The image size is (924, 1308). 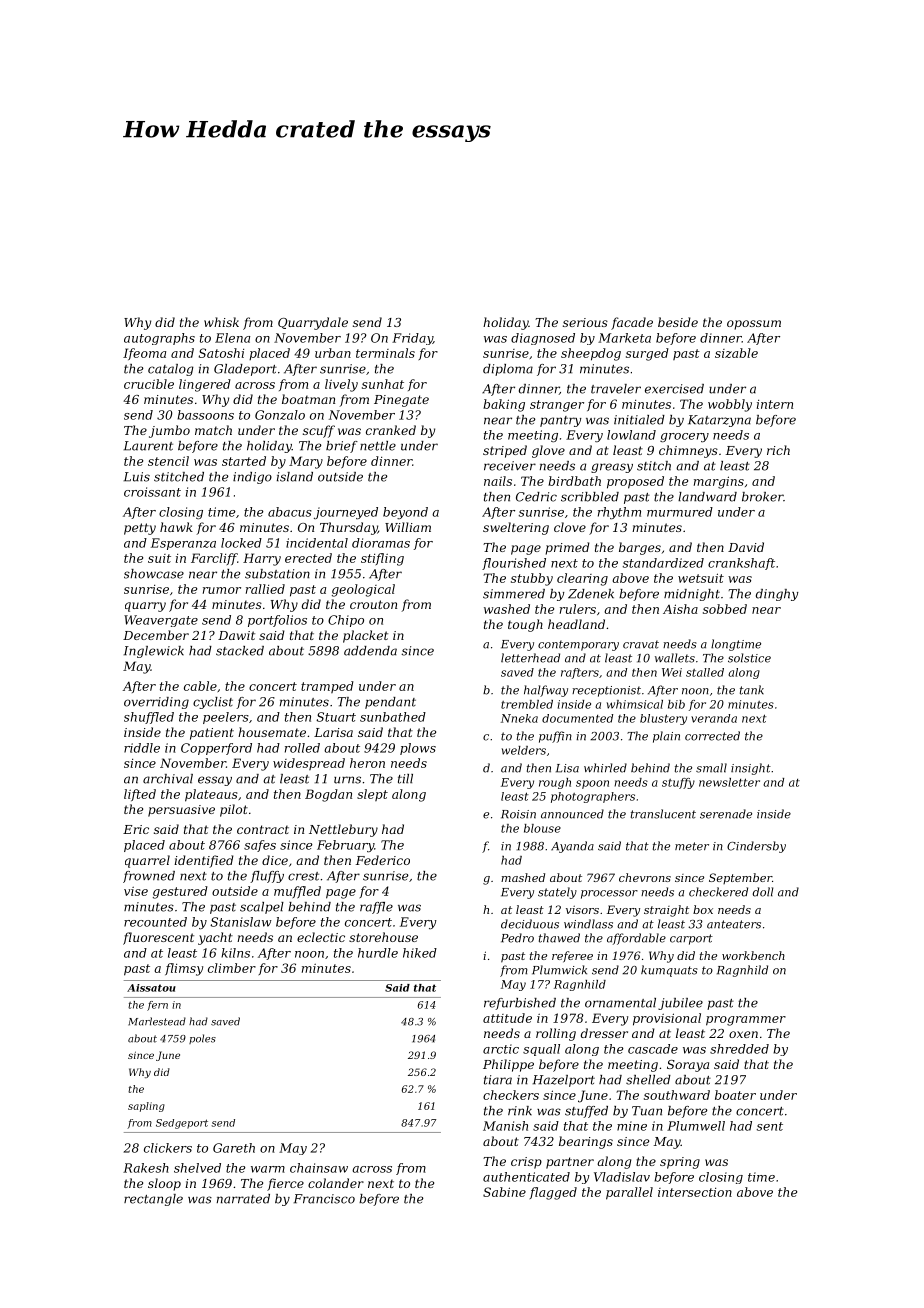 What do you see at coordinates (752, 690) in the screenshot?
I see `tank` at bounding box center [752, 690].
